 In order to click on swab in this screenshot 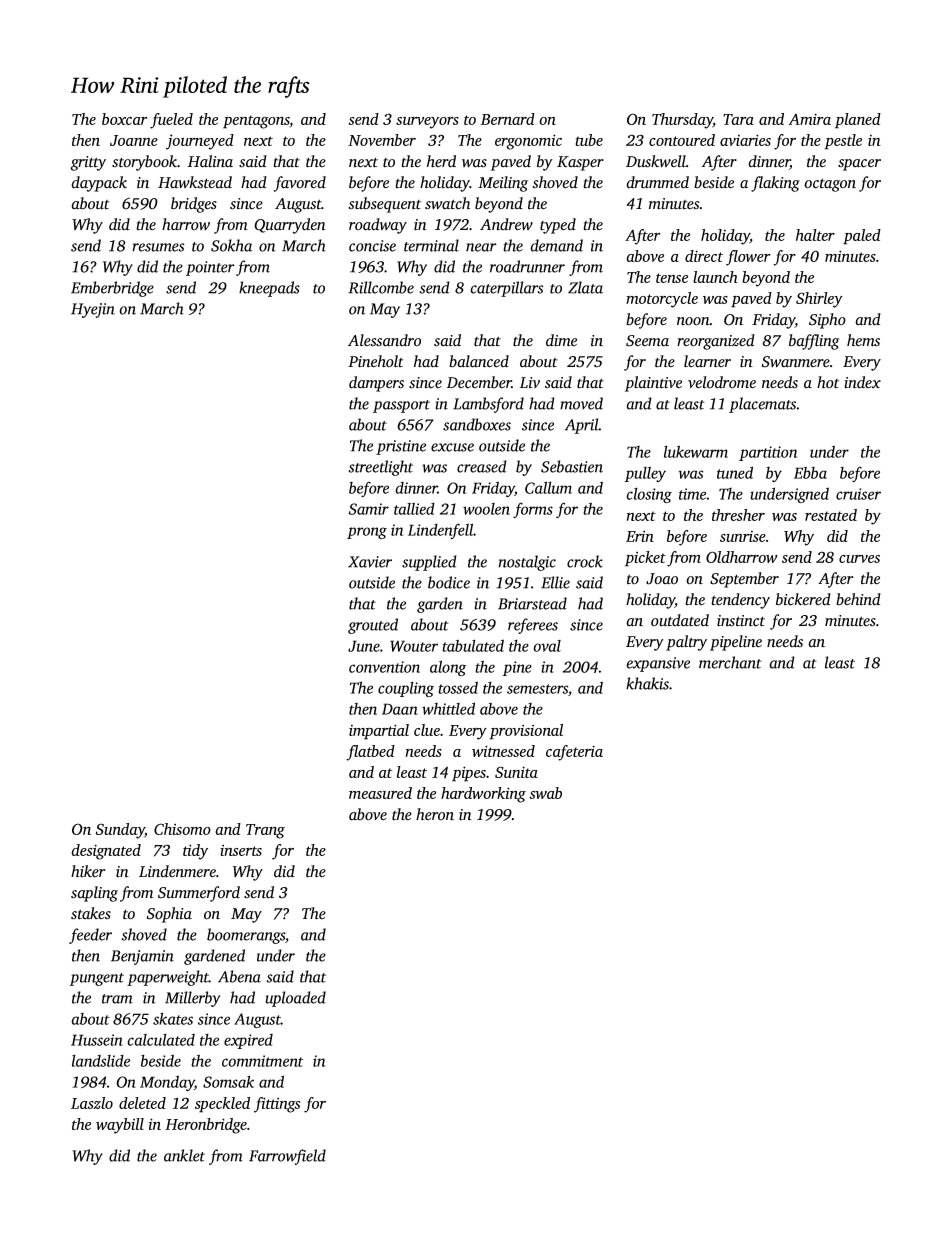, I will do `click(545, 793)`.
